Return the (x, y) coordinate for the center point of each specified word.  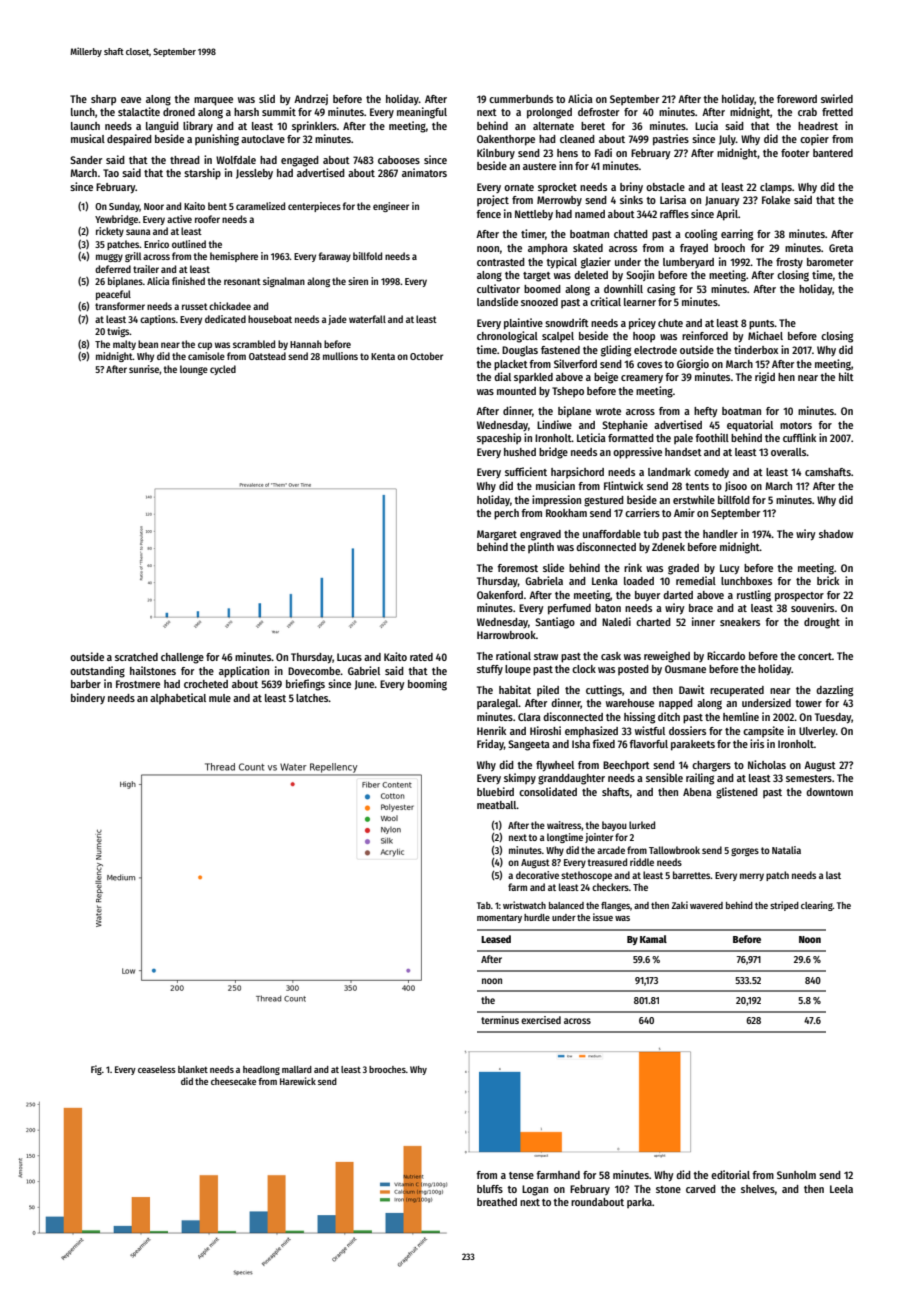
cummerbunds (521, 99)
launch (85, 126)
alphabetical (178, 698)
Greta (841, 248)
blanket (193, 1069)
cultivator (498, 288)
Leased (496, 939)
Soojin (640, 275)
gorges (745, 852)
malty (124, 345)
